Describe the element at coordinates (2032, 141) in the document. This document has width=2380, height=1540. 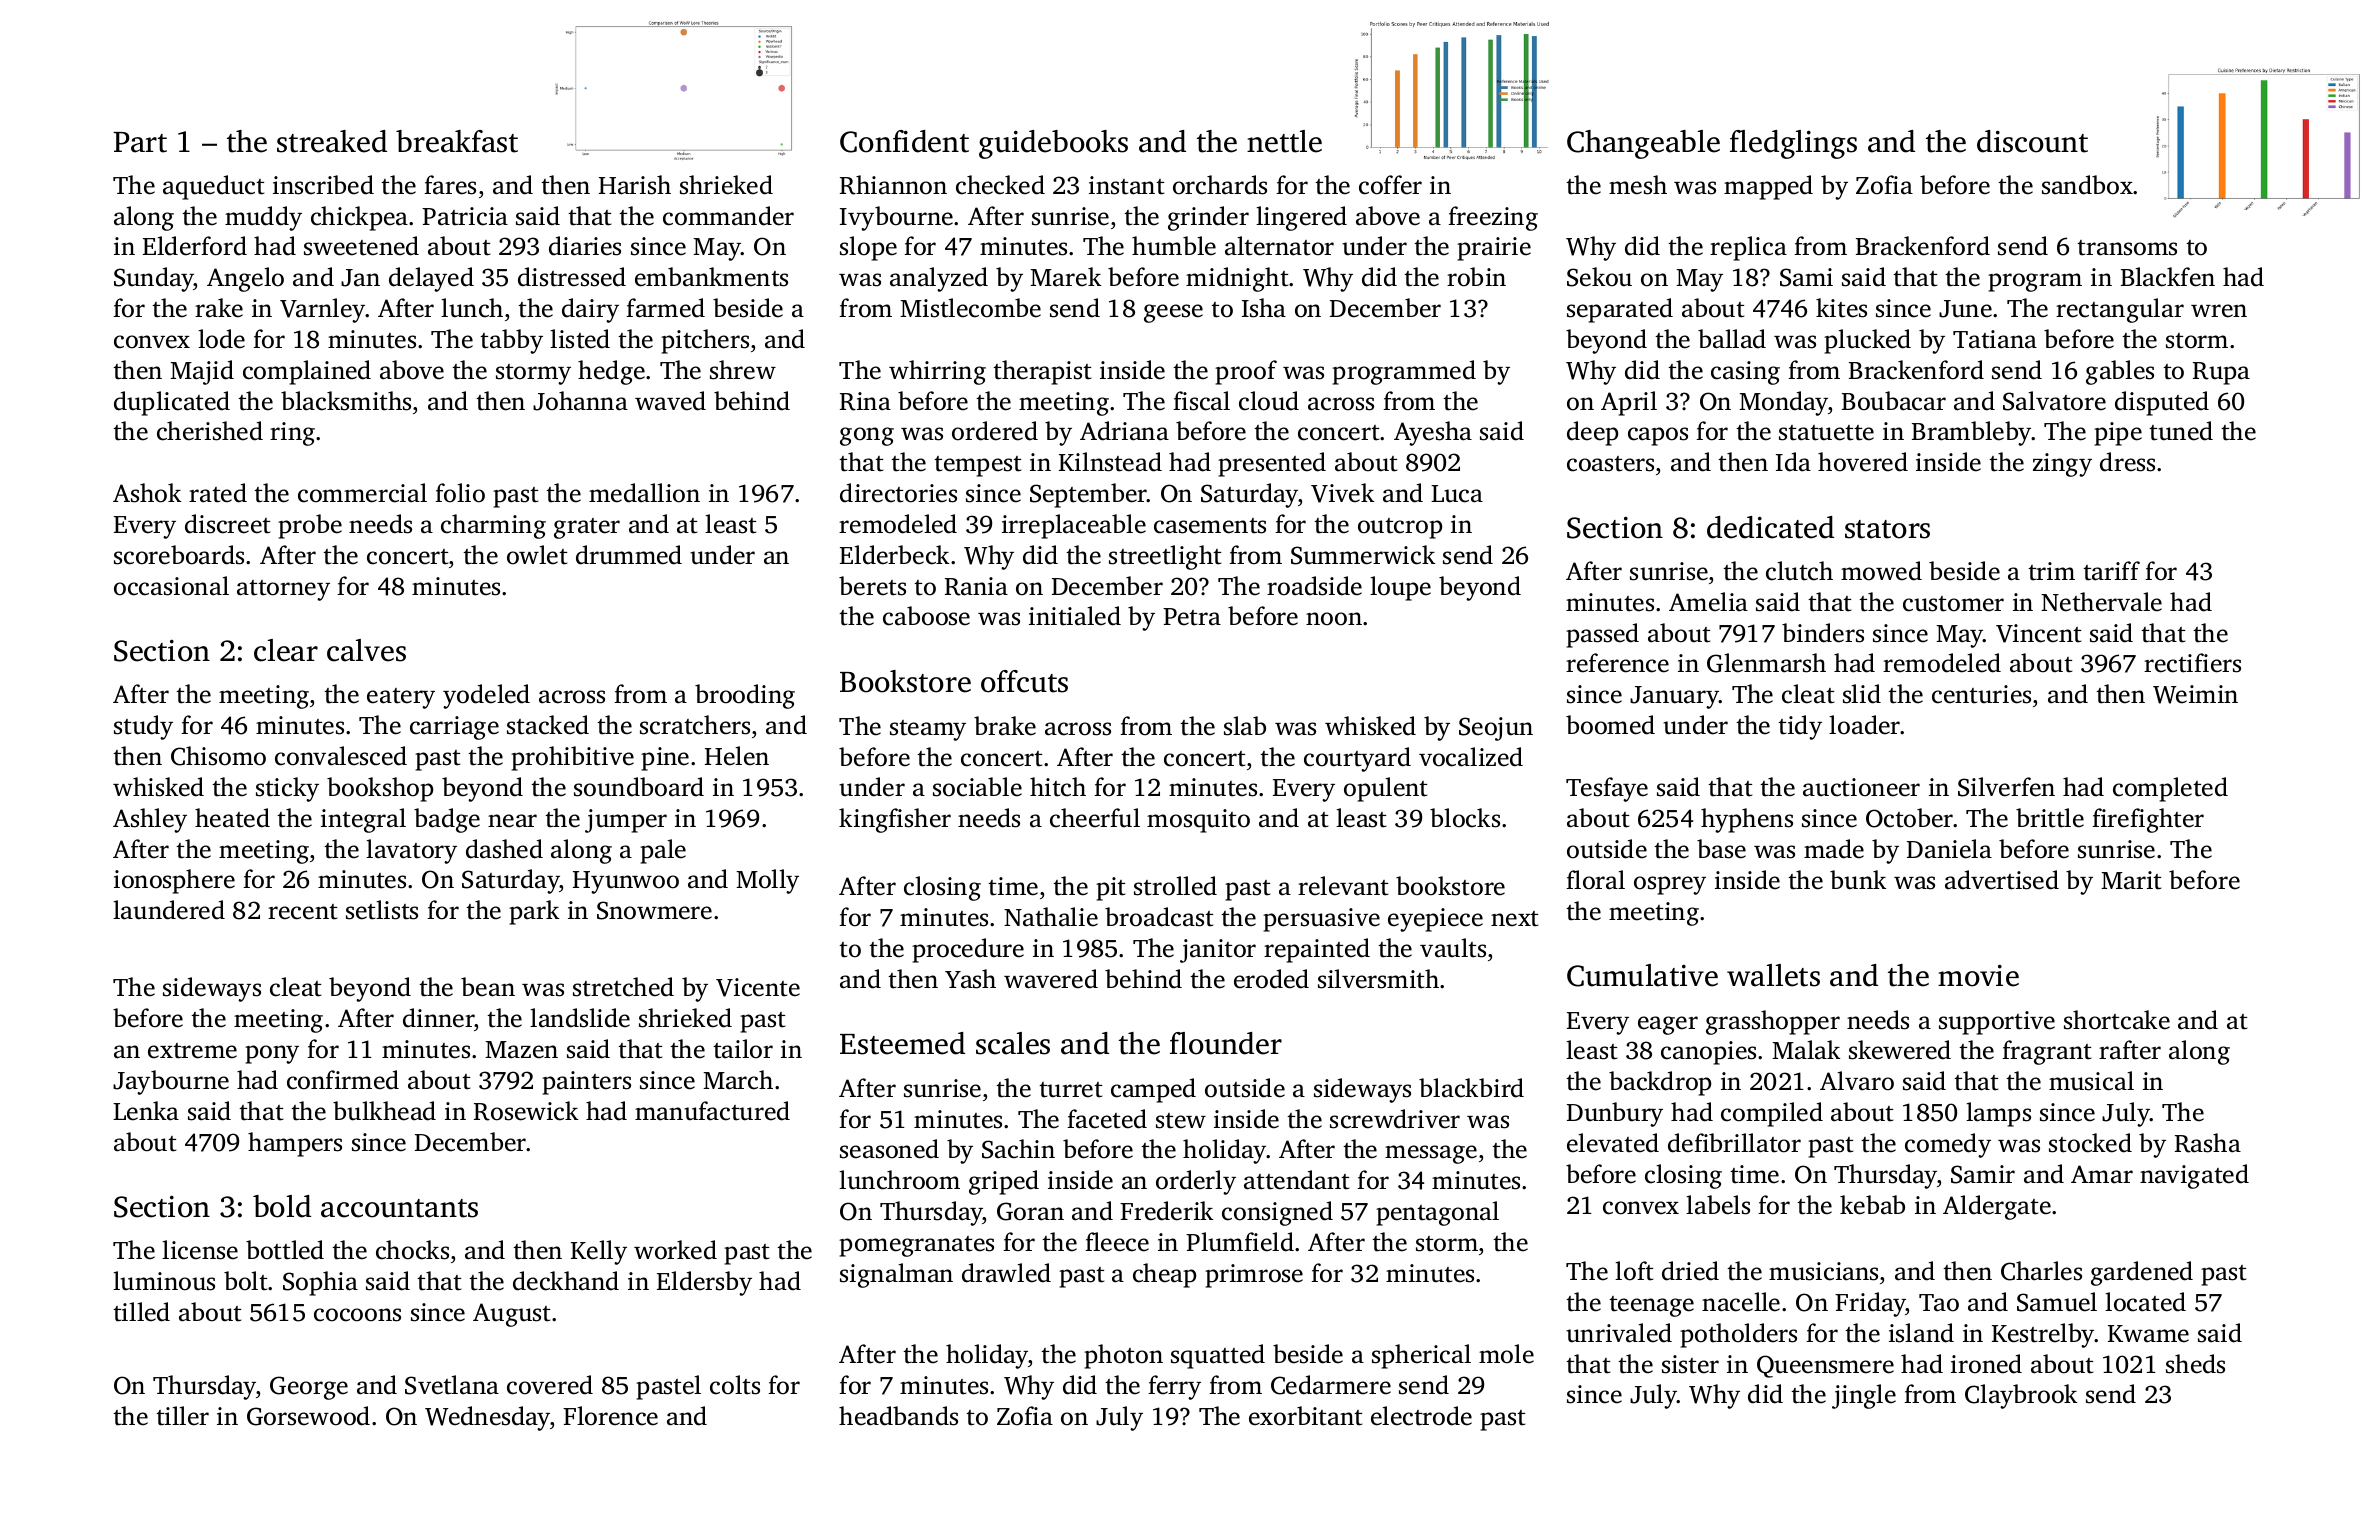
I see `discount` at that location.
